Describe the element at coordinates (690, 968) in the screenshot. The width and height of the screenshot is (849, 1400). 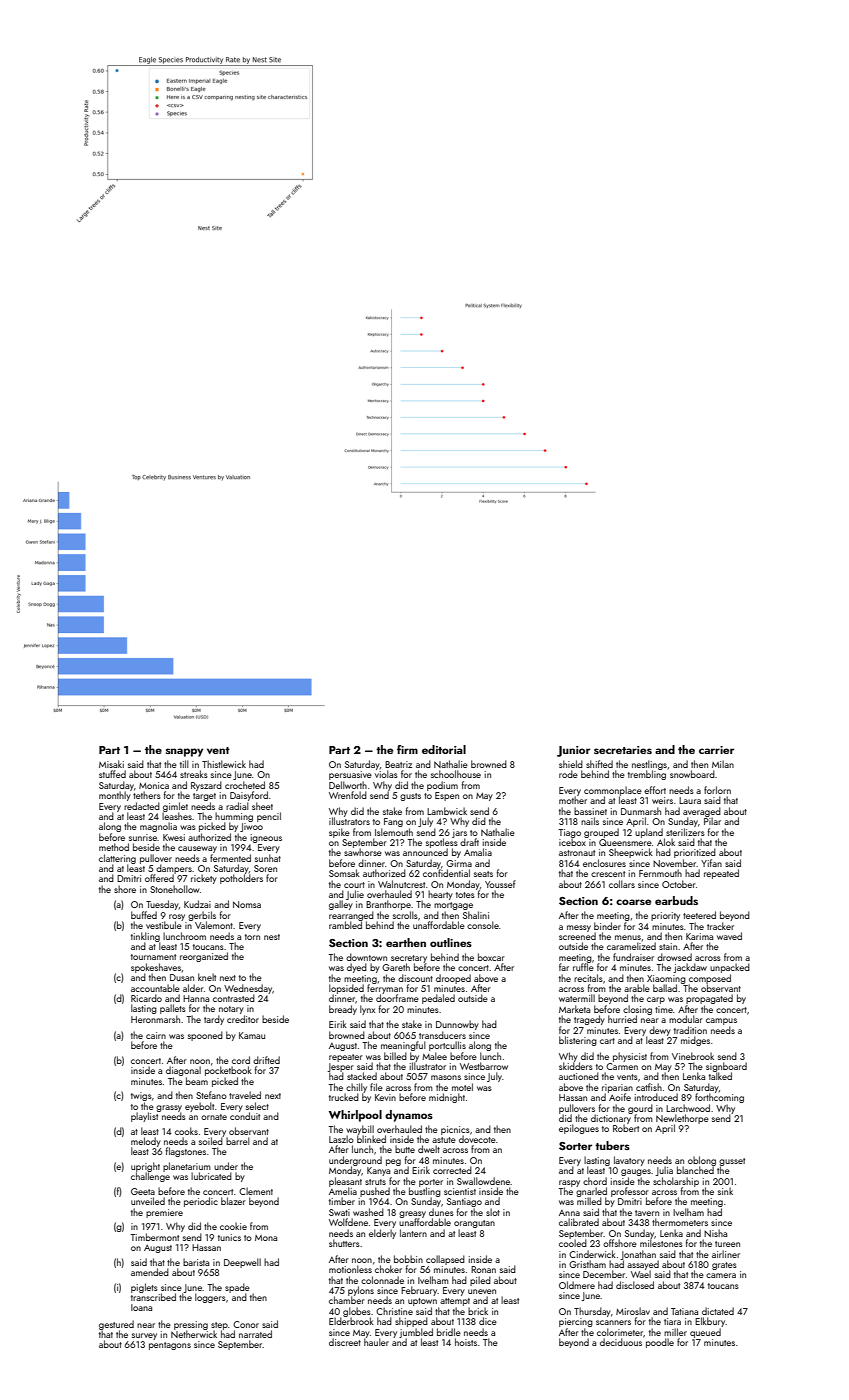
I see `jackdaw` at that location.
